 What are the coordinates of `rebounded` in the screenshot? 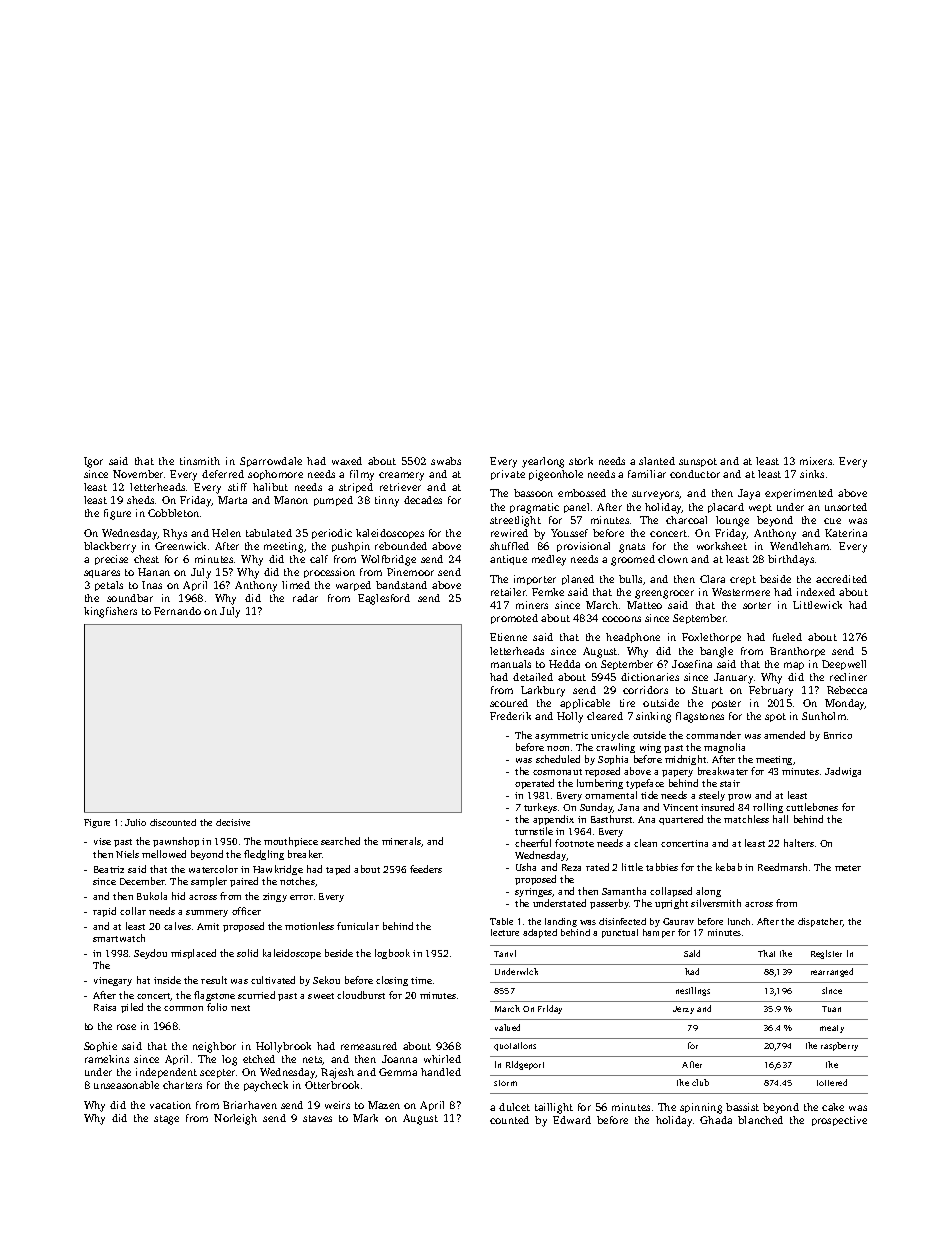 It's located at (401, 546).
